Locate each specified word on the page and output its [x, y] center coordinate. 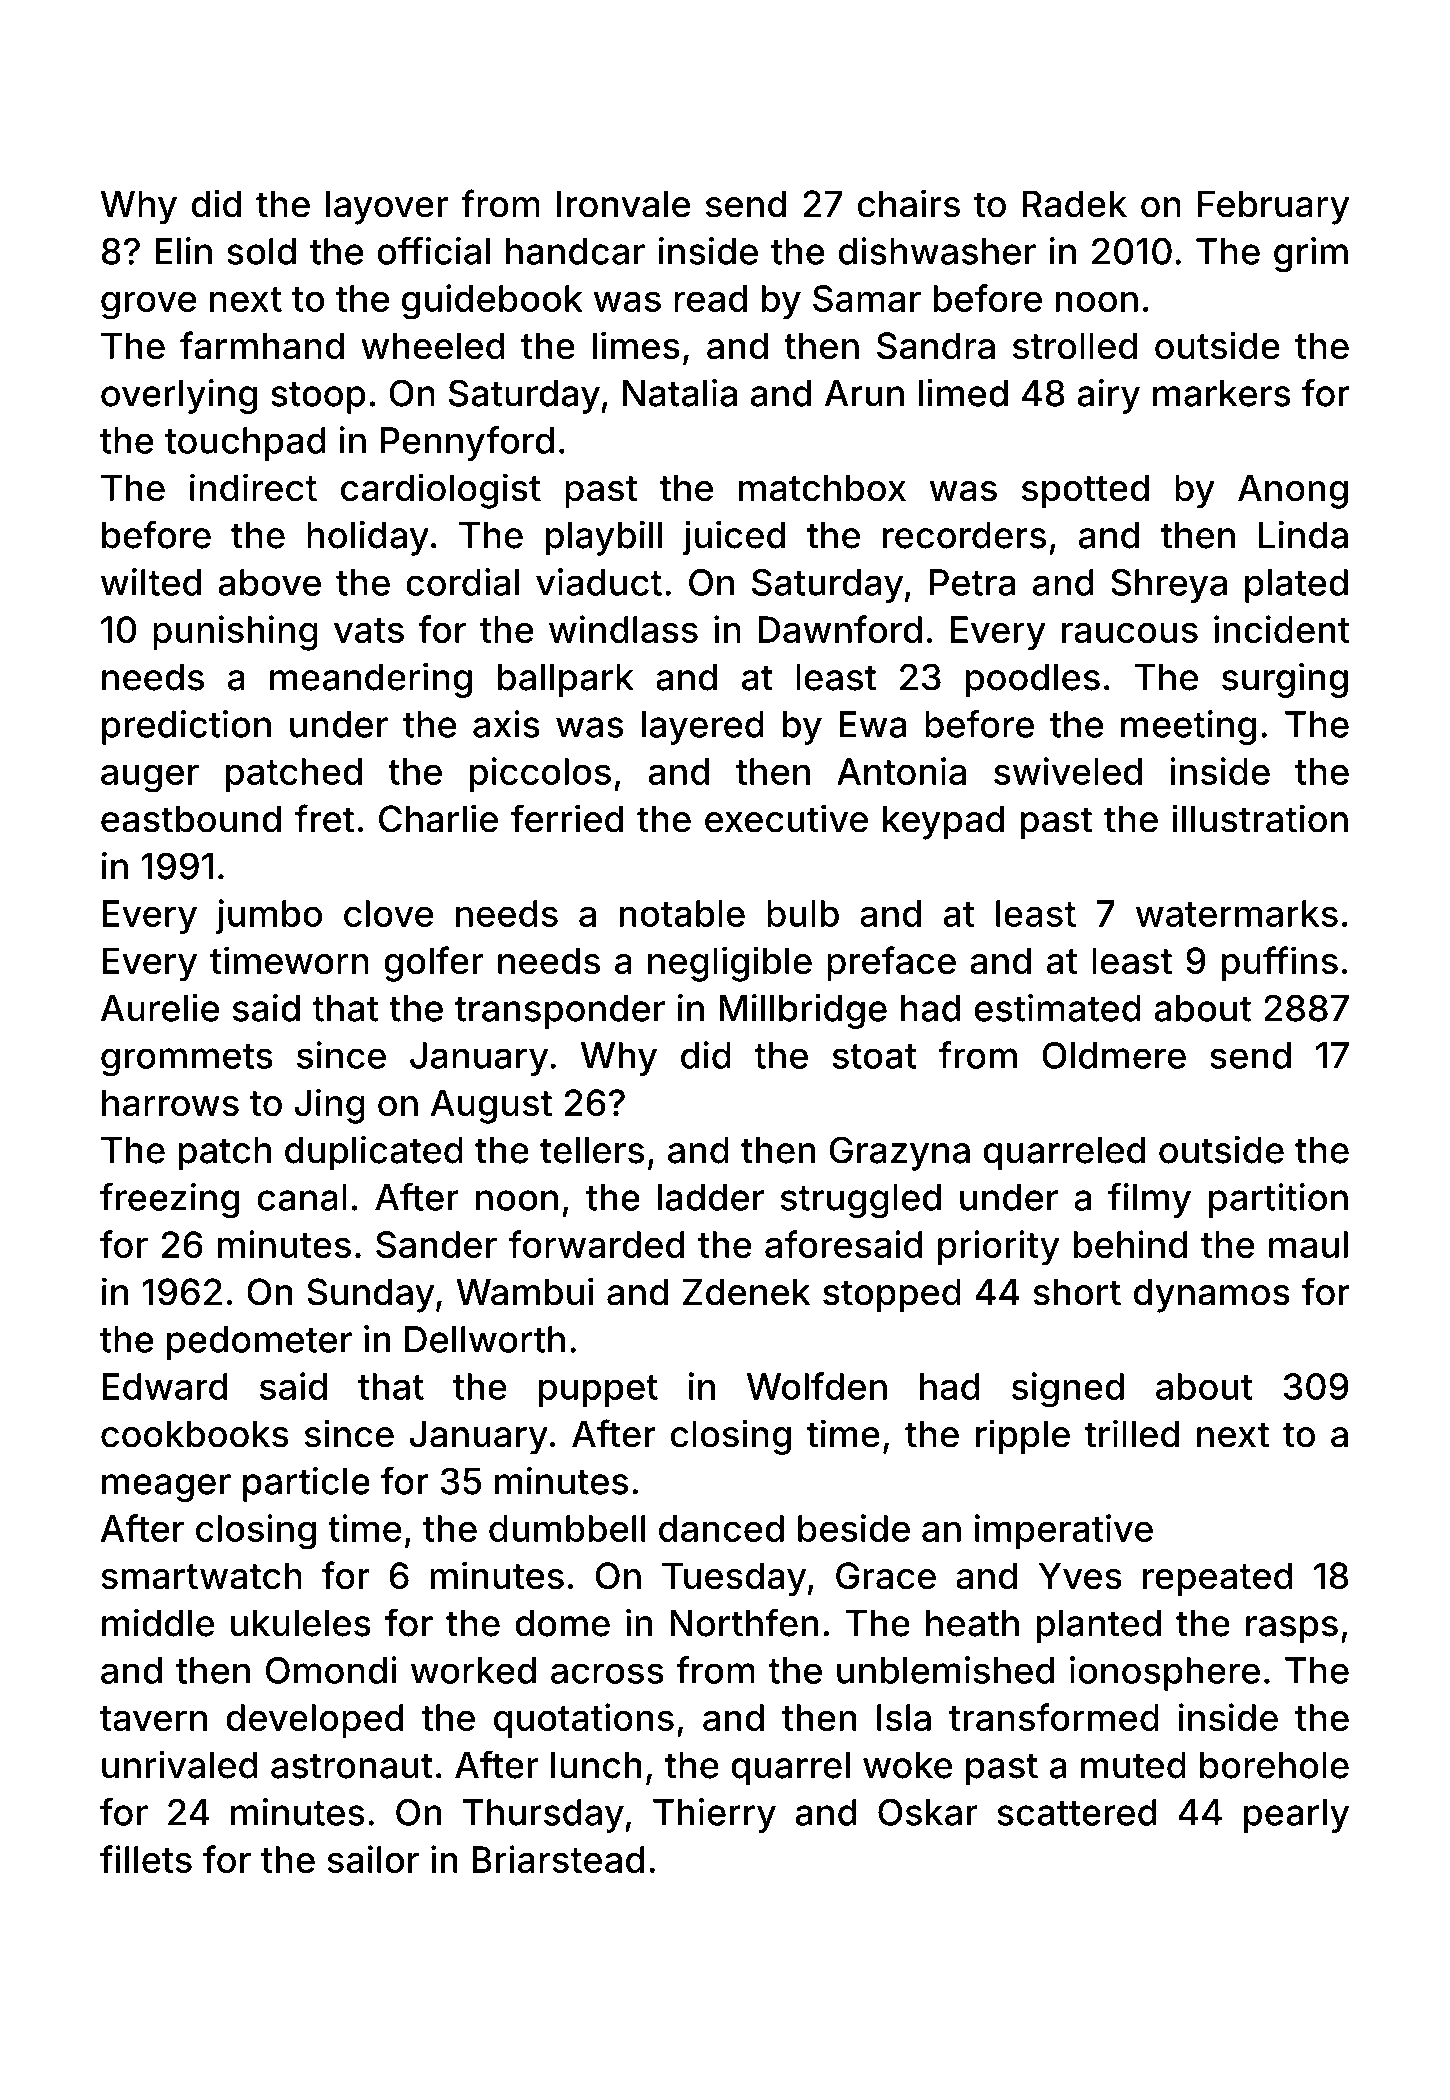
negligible [730, 964]
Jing [329, 1106]
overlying [179, 396]
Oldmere [1114, 1055]
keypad [943, 822]
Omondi [331, 1670]
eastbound [191, 819]
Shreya [1169, 586]
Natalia [680, 393]
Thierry [714, 1815]
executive [786, 818]
